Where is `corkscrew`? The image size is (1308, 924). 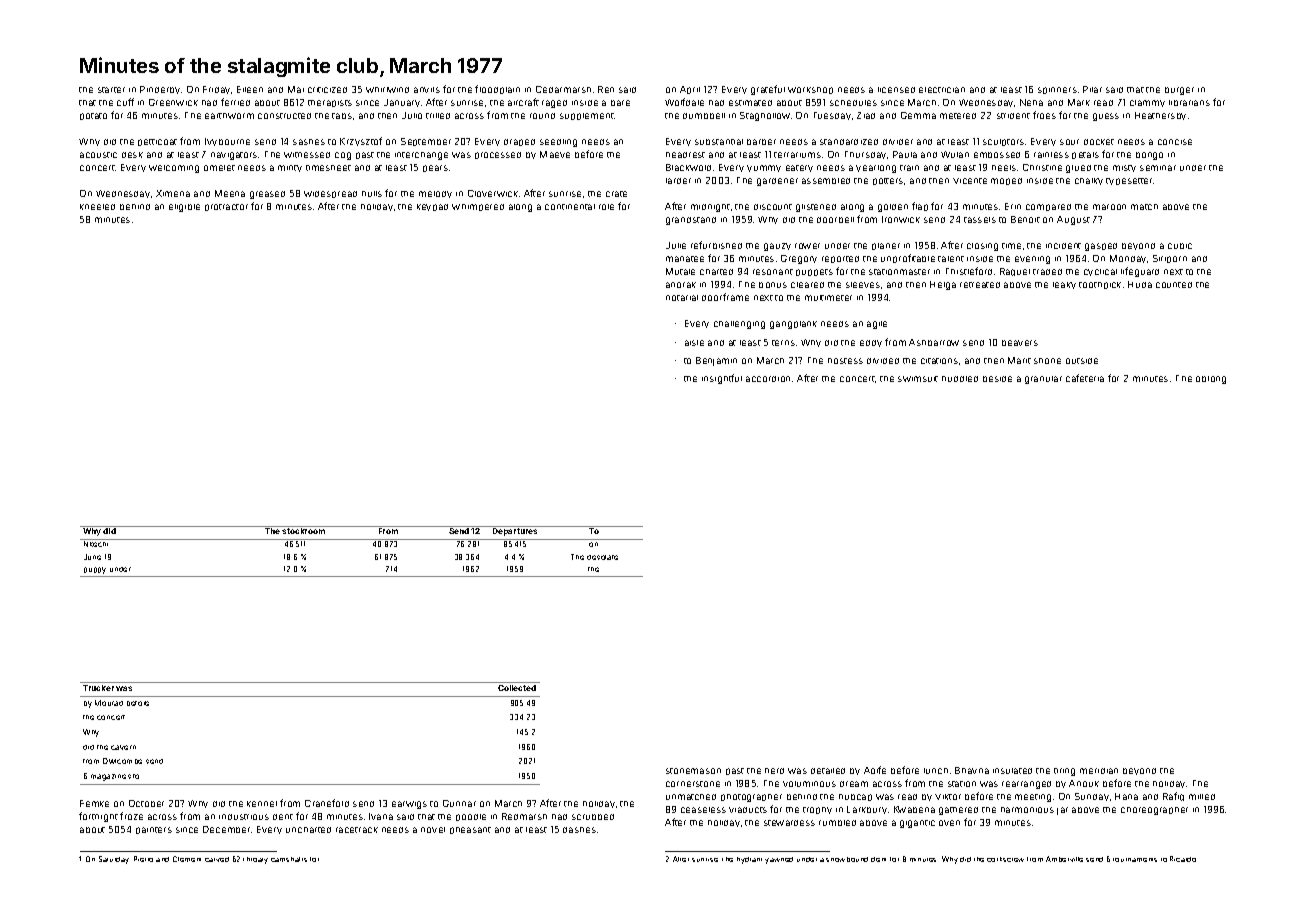 corkscrew is located at coordinates (1005, 859).
